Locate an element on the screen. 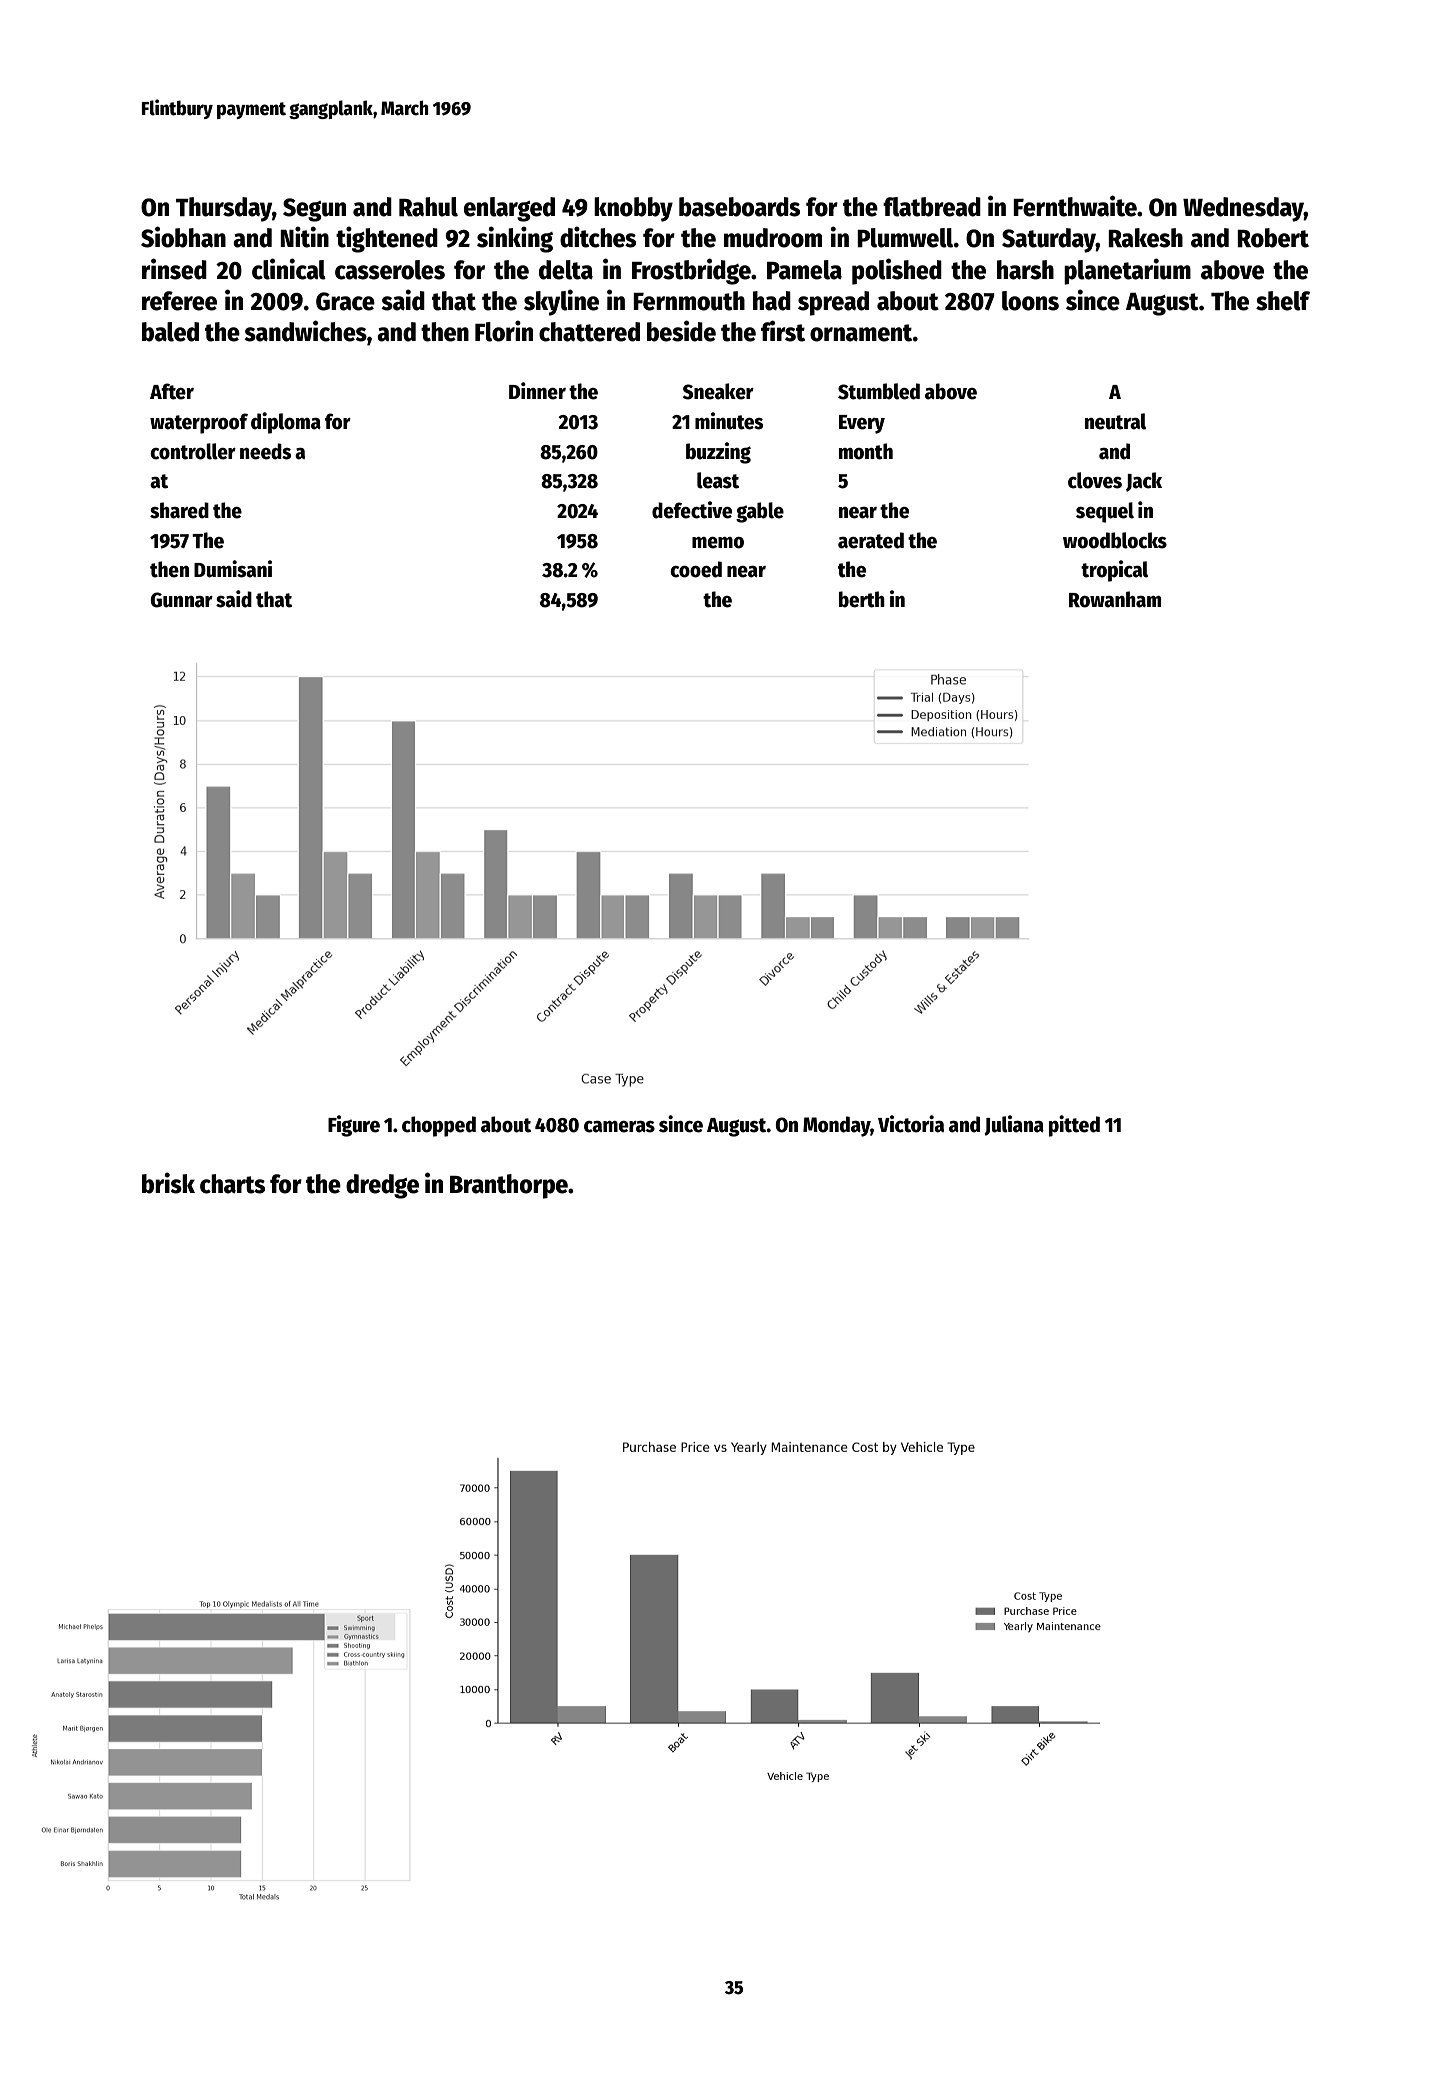 The width and height of the screenshot is (1450, 2100). Rowanham is located at coordinates (1115, 599).
